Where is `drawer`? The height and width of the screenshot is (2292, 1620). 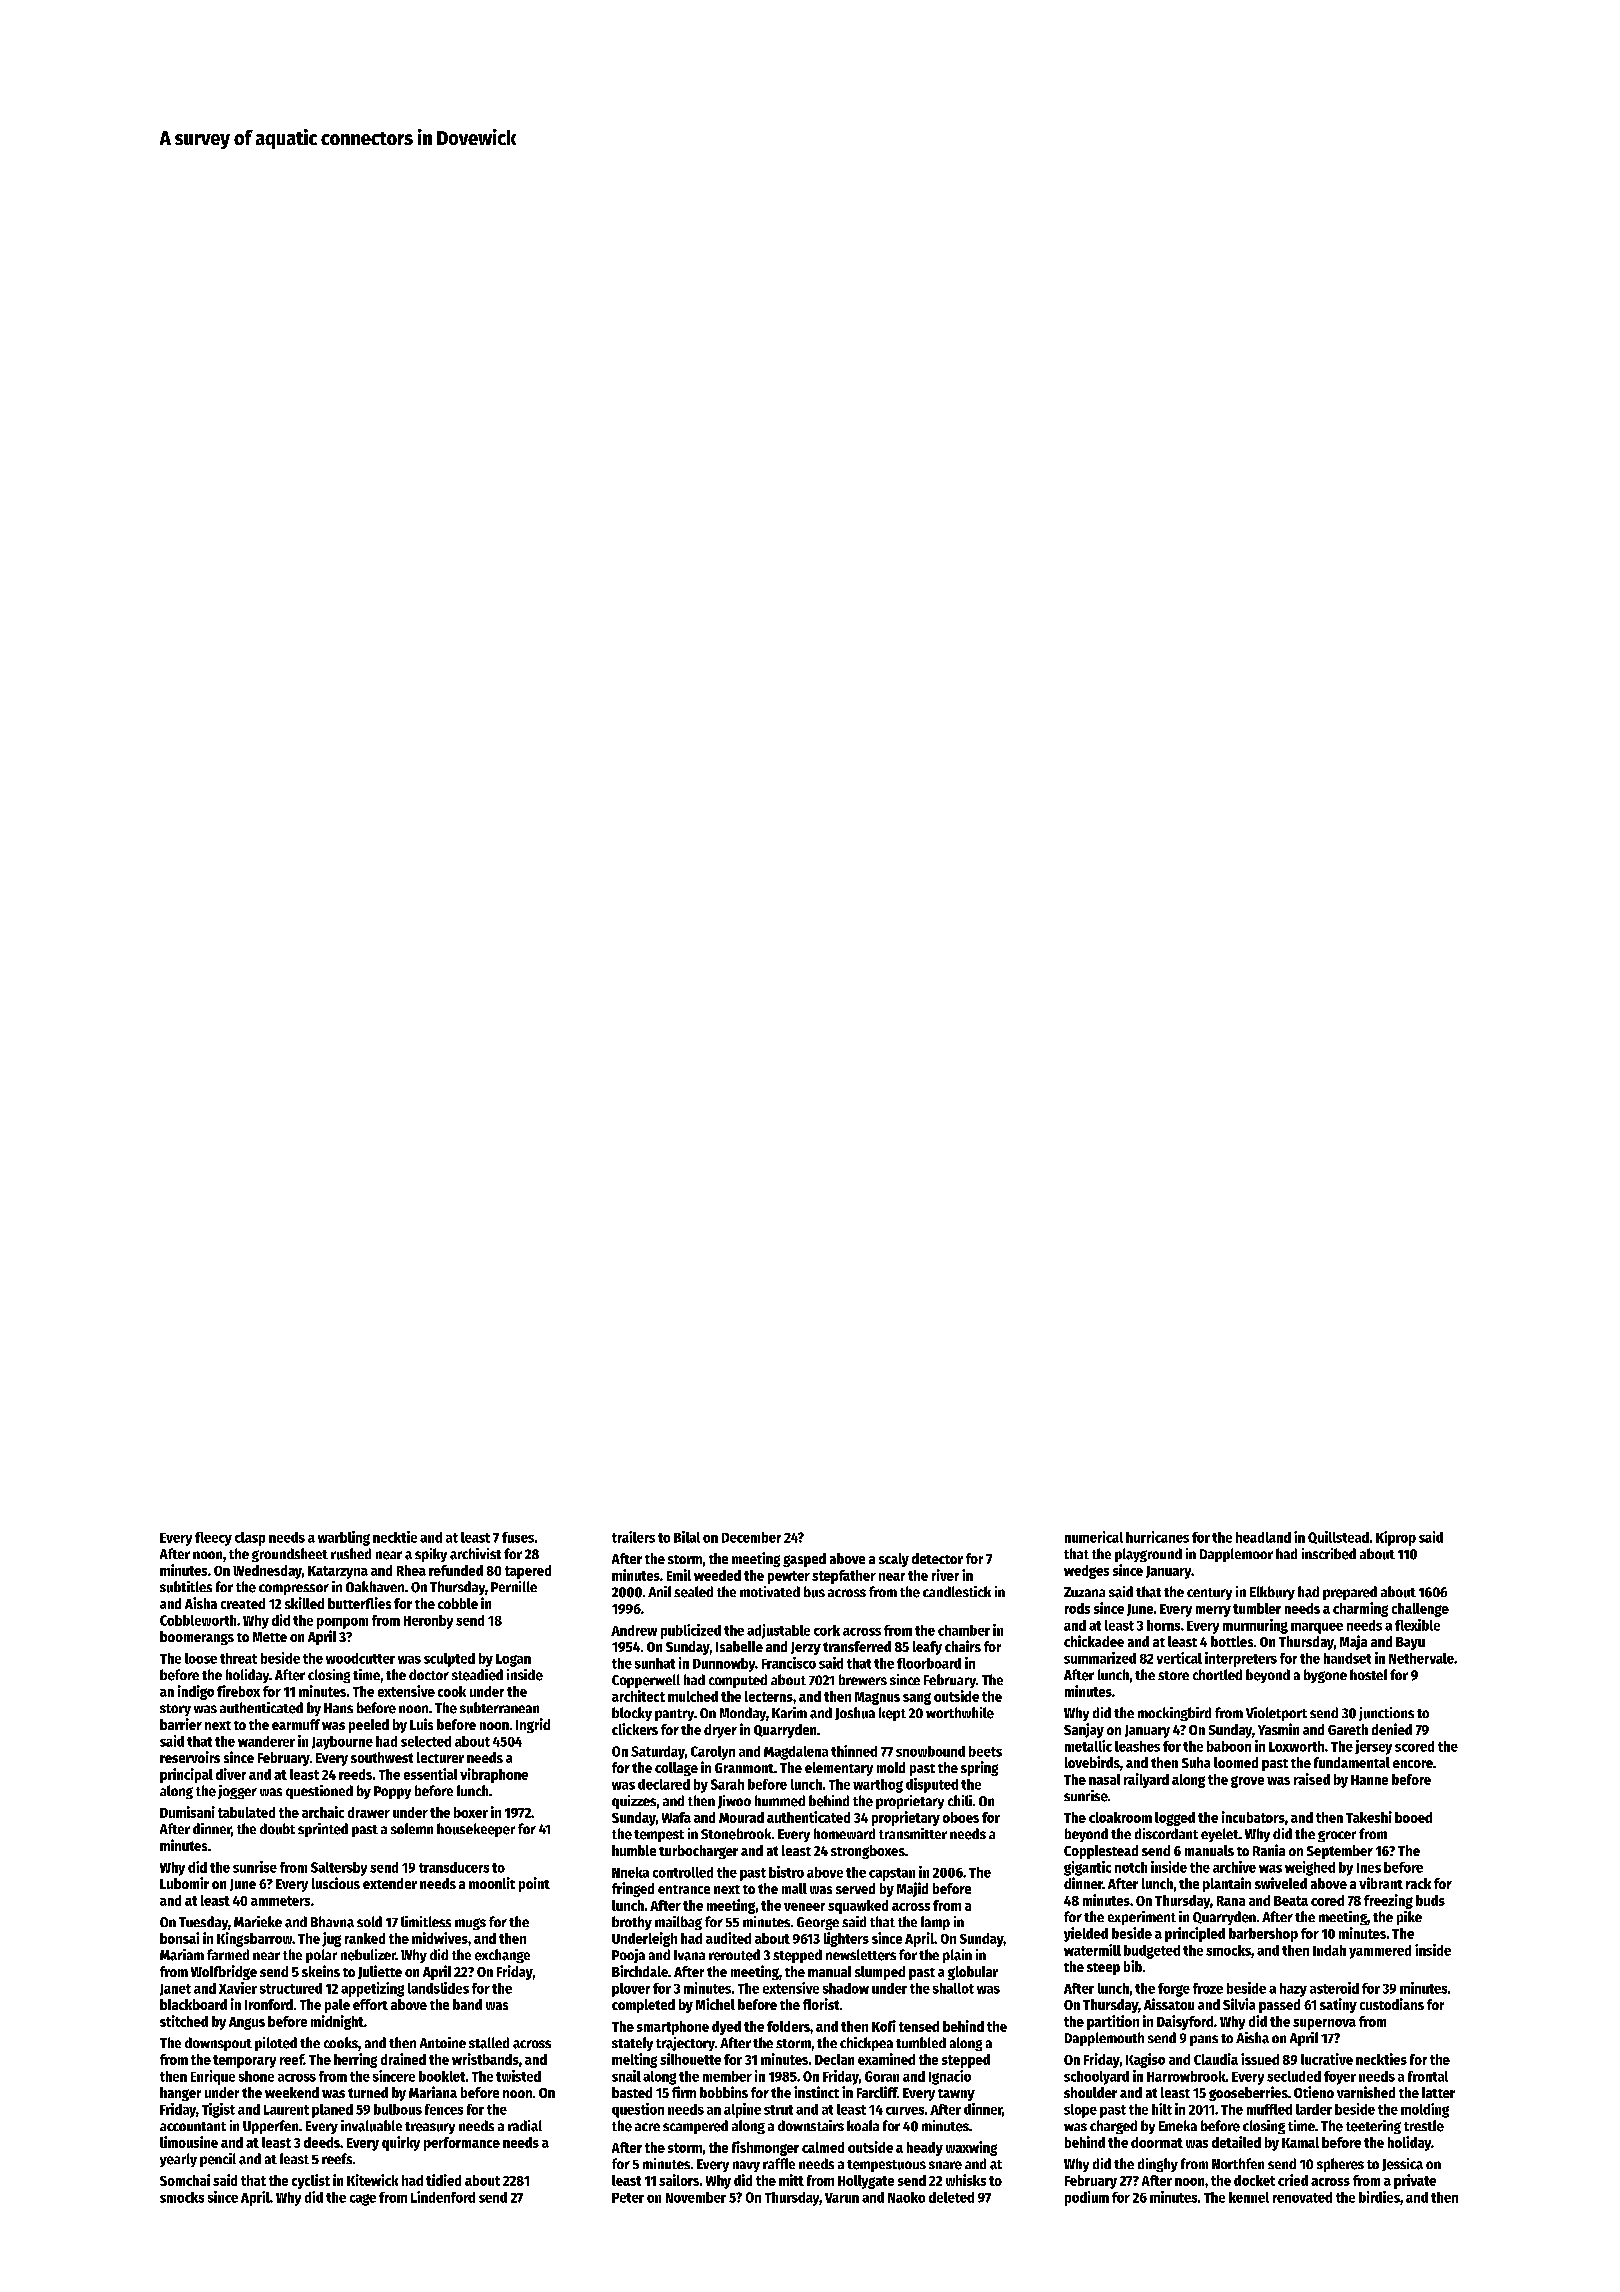
drawer is located at coordinates (369, 1812).
